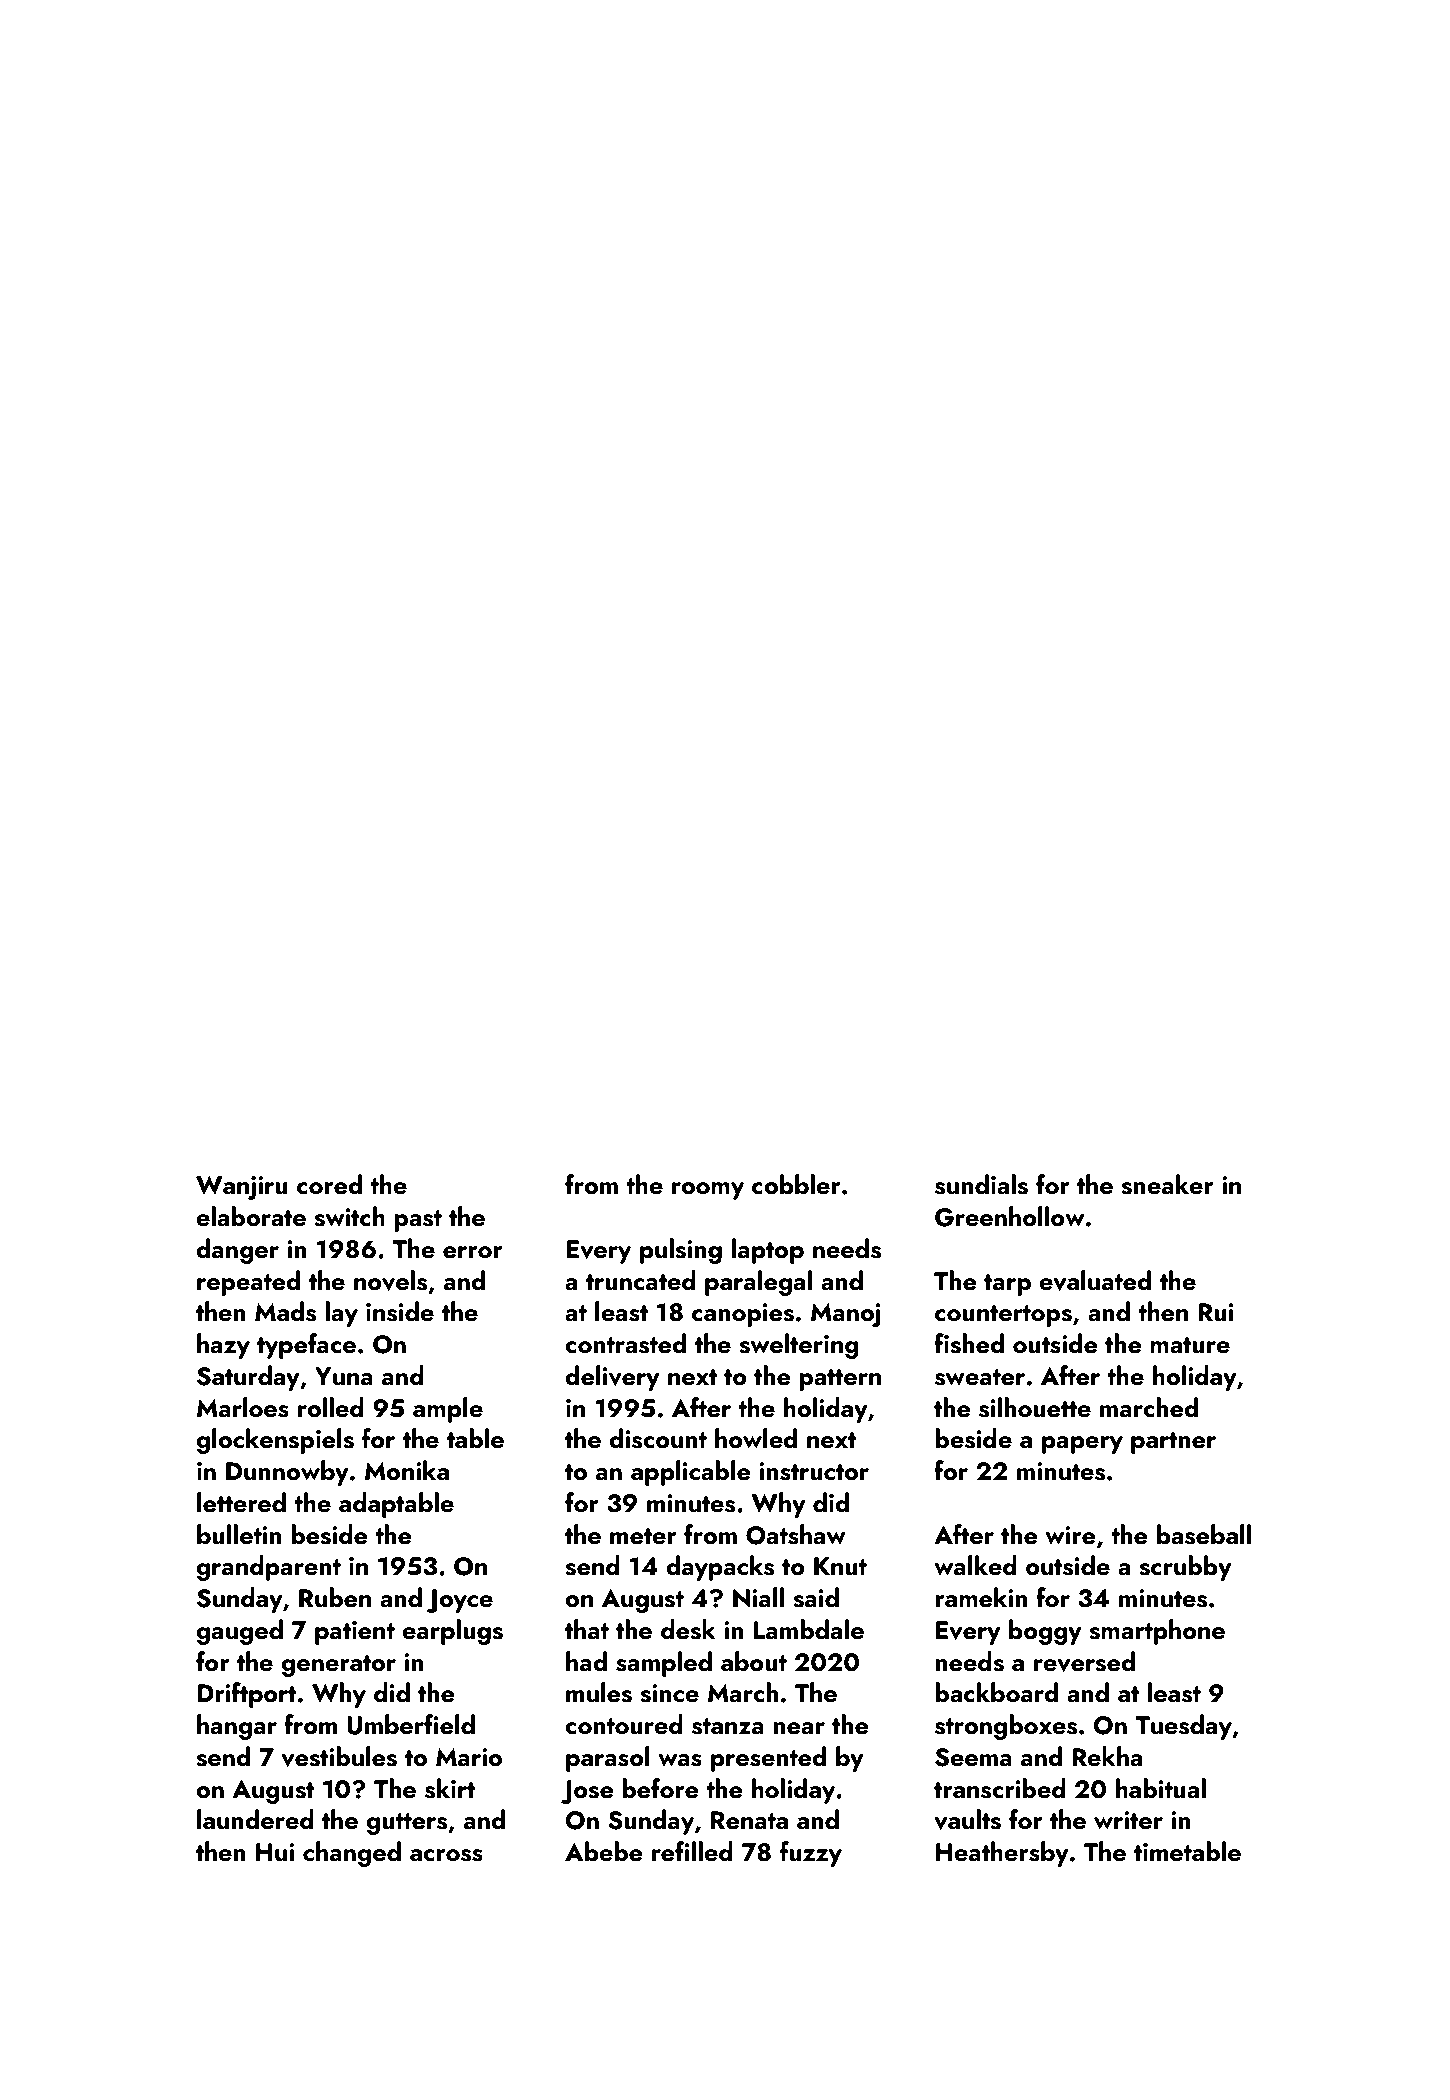 This page has height=2100, width=1450. I want to click on mature, so click(1190, 1345).
